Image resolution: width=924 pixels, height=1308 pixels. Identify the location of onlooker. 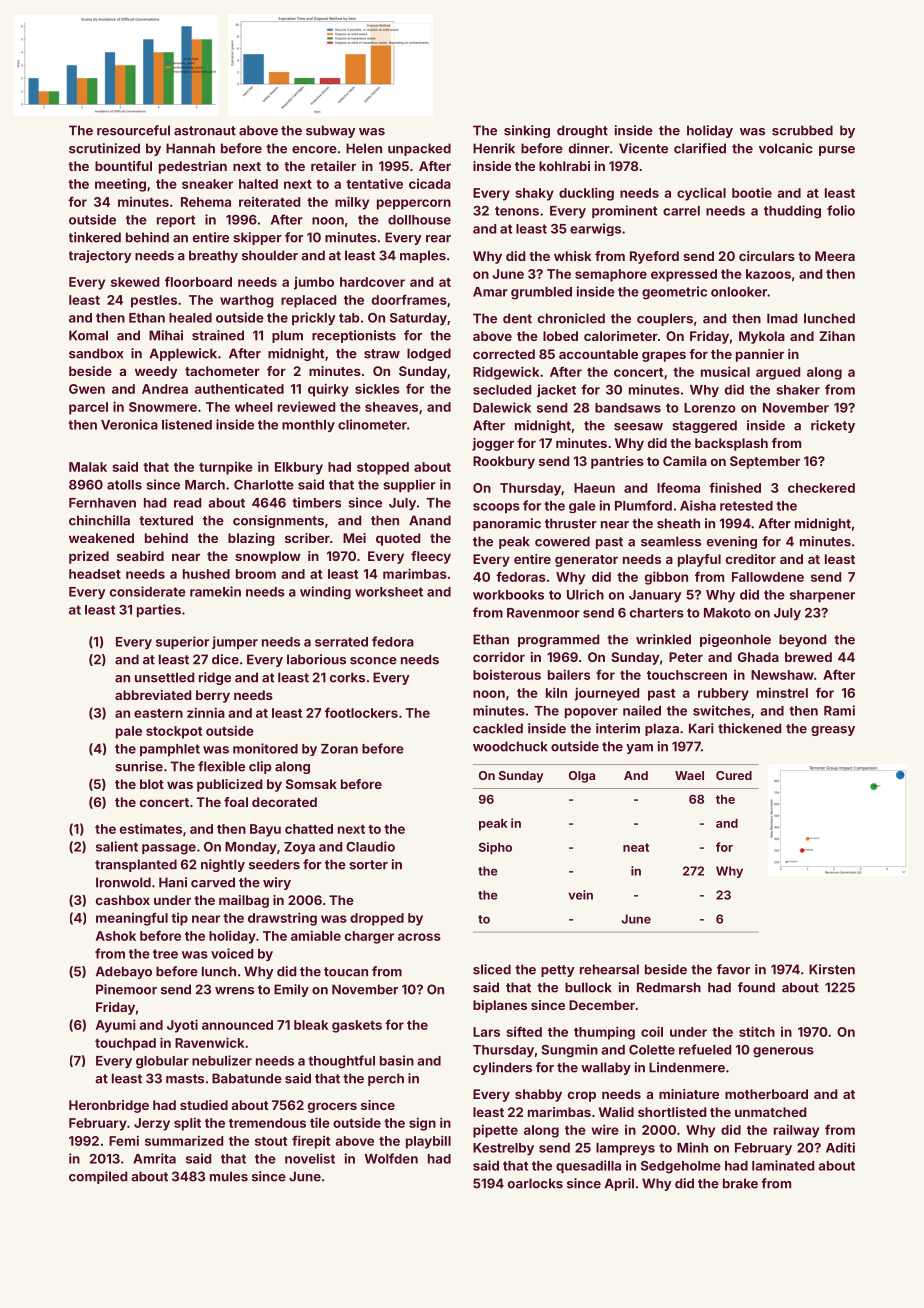
(739, 292).
